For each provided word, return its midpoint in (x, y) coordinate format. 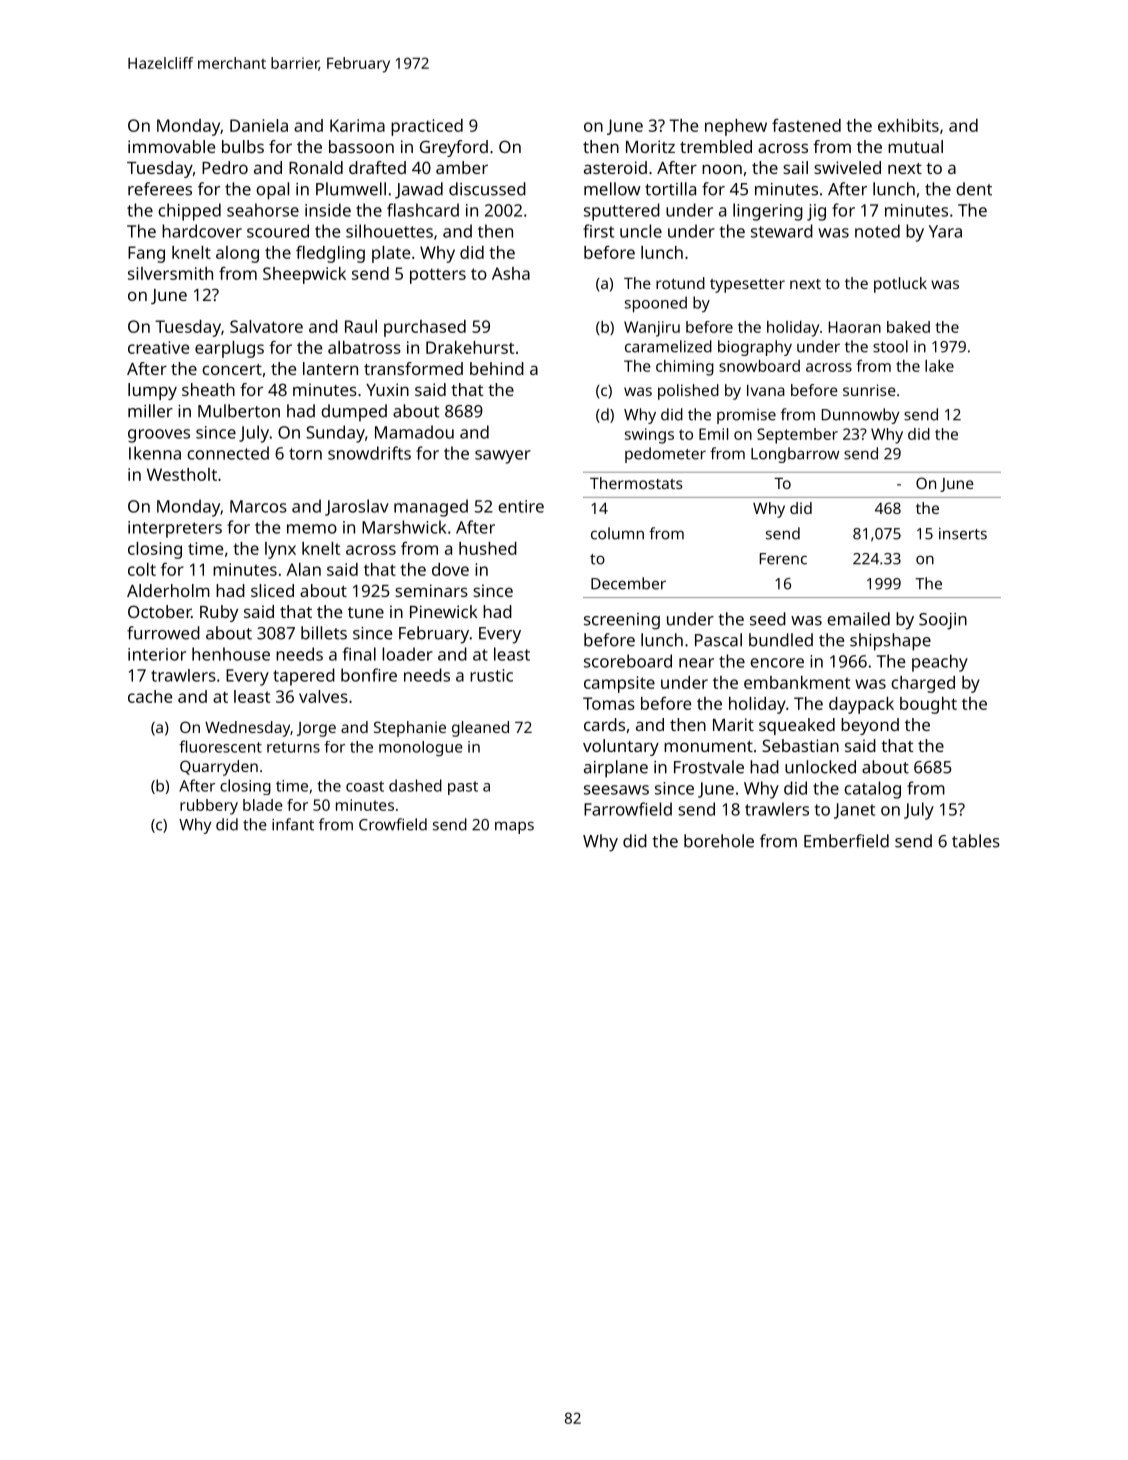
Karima (357, 125)
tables (976, 841)
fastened (806, 125)
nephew (736, 127)
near (696, 663)
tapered (304, 677)
